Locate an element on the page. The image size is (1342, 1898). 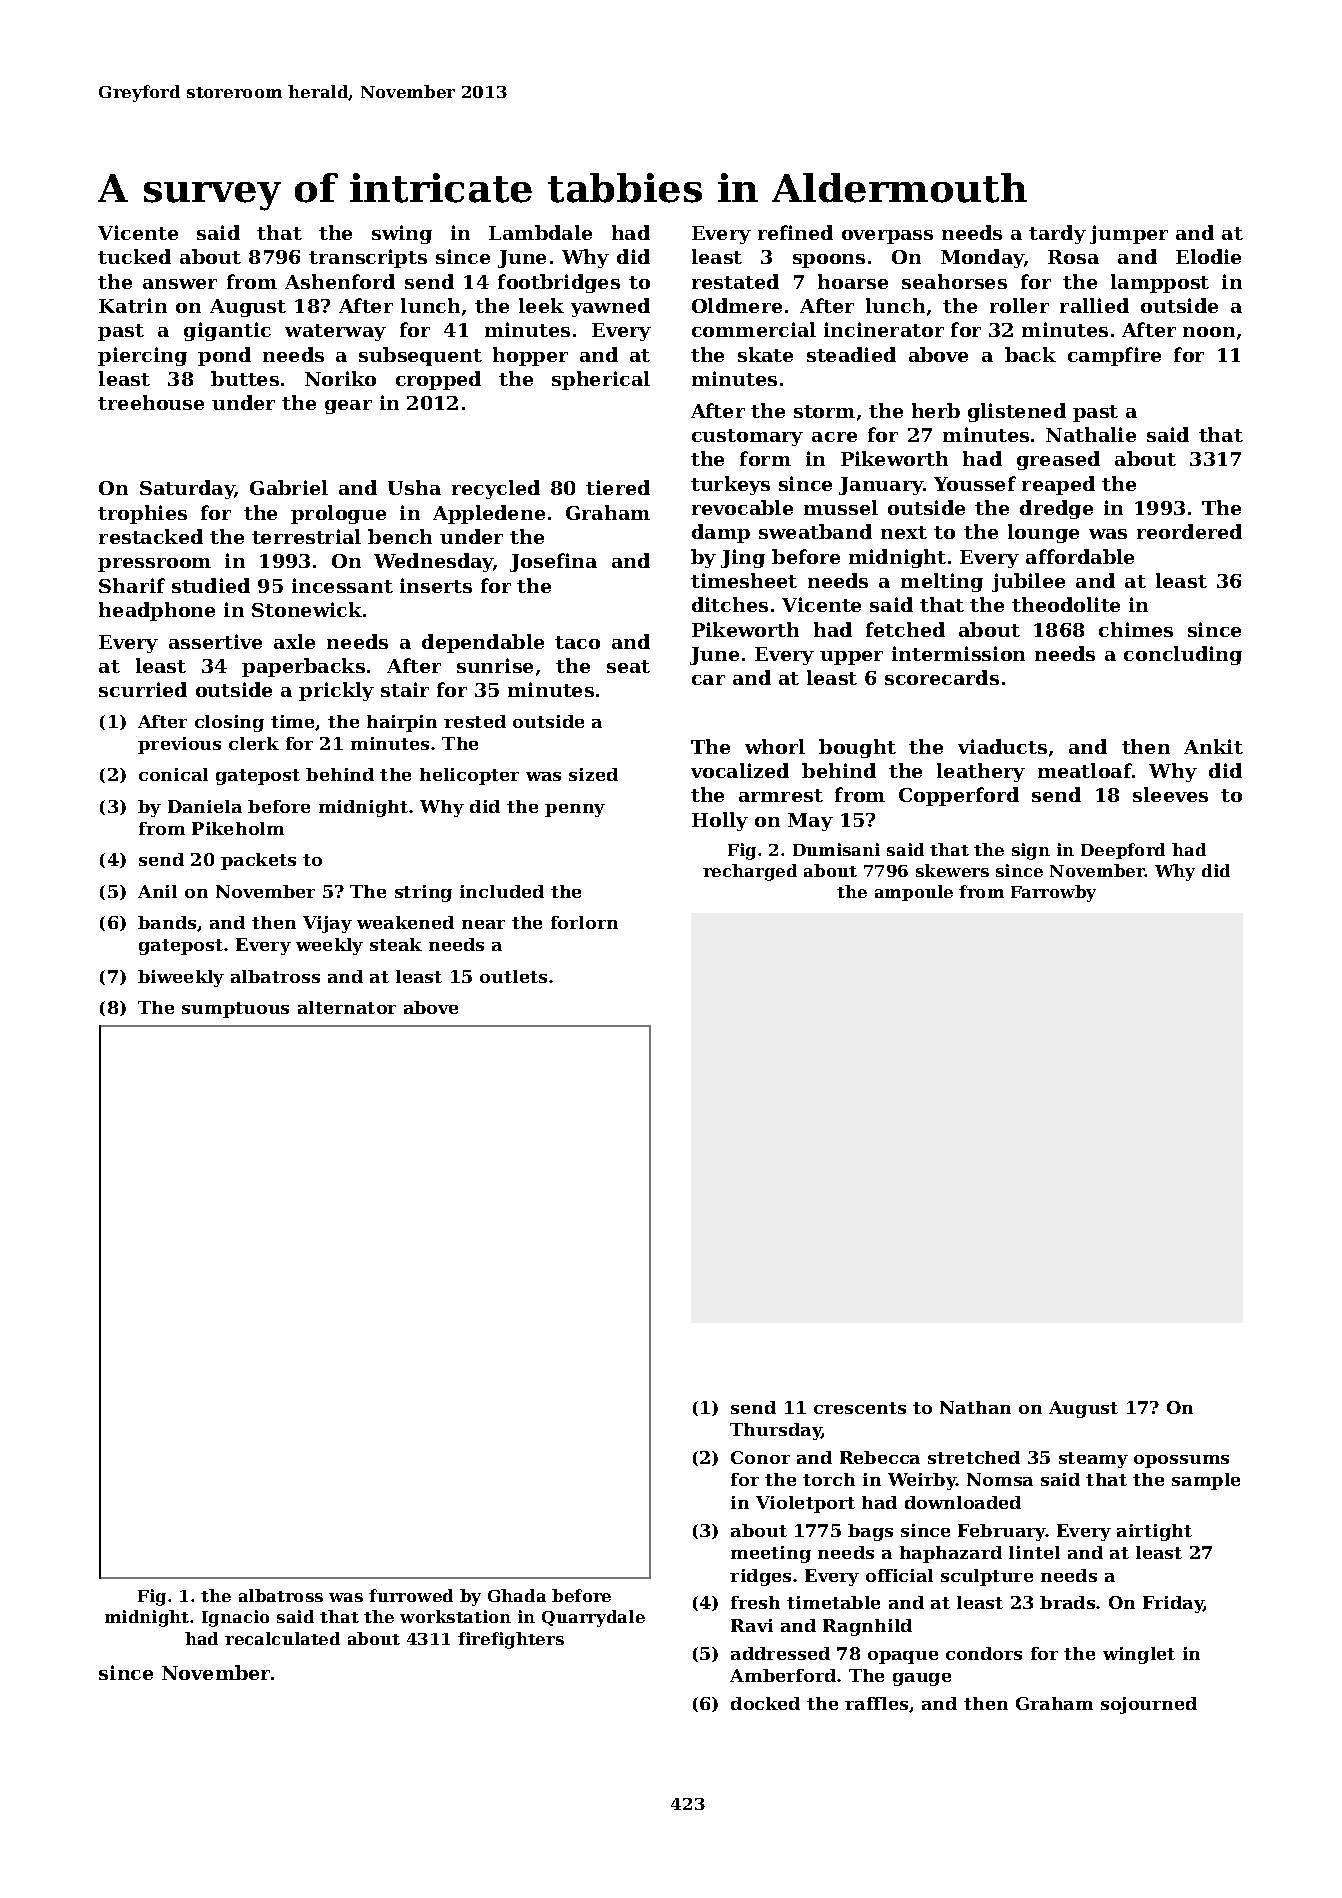
Holly is located at coordinates (720, 821).
